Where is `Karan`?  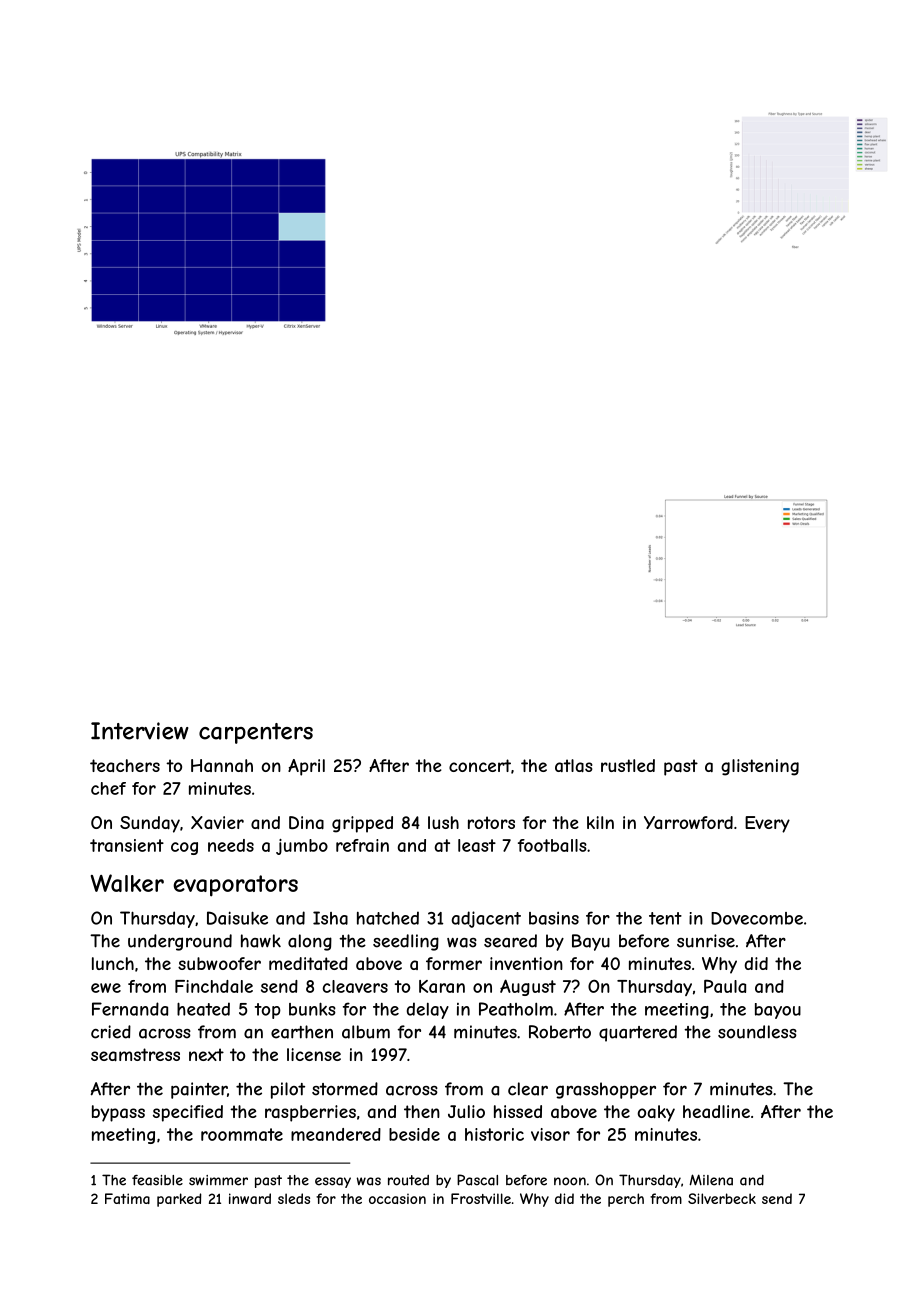 Karan is located at coordinates (442, 986).
